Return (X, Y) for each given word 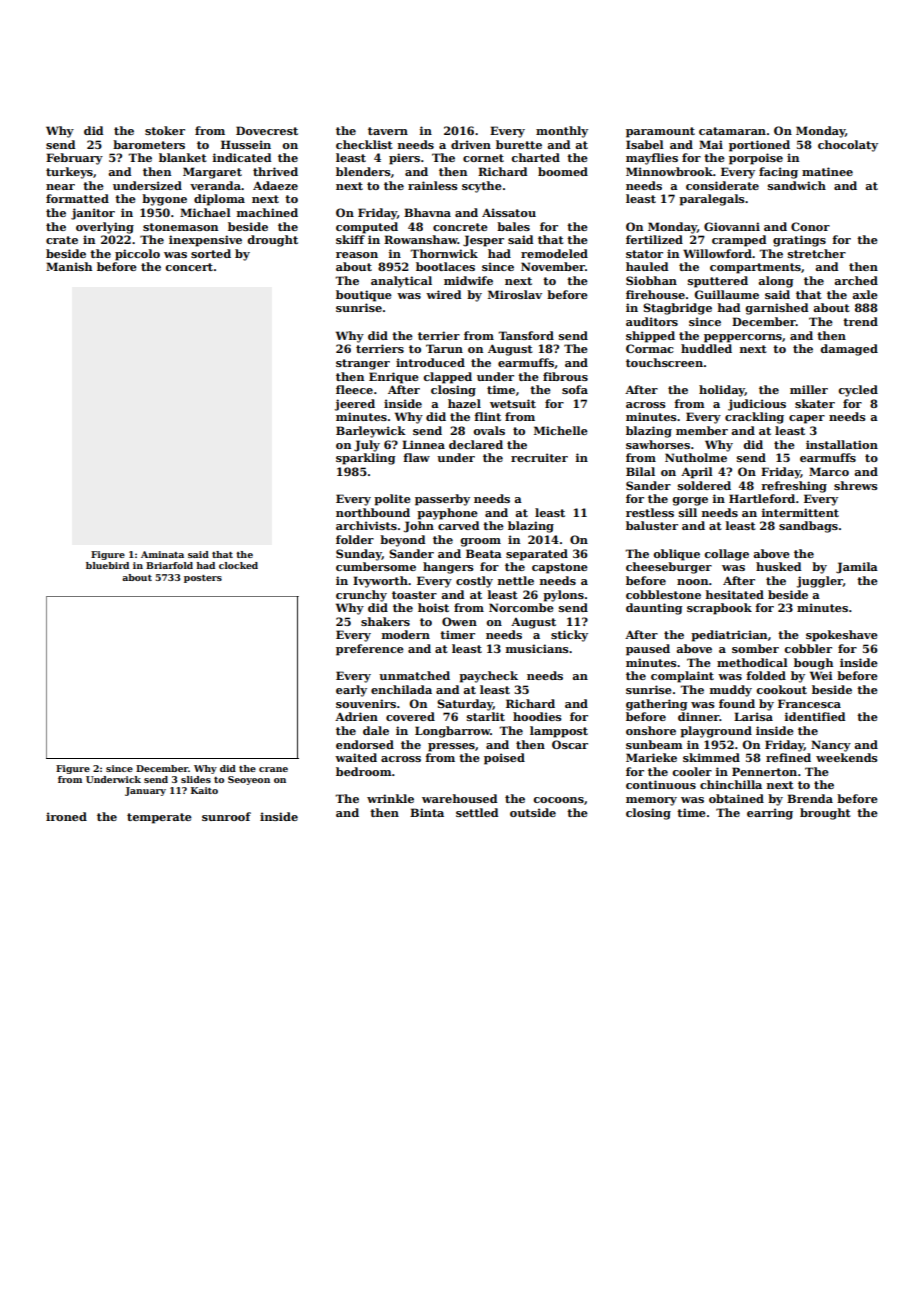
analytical (401, 282)
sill (688, 512)
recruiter (539, 457)
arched (856, 280)
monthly (562, 132)
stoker (165, 130)
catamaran (732, 131)
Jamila (857, 568)
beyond (402, 541)
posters (203, 579)
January (145, 791)
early (351, 691)
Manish (69, 266)
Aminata (162, 554)
